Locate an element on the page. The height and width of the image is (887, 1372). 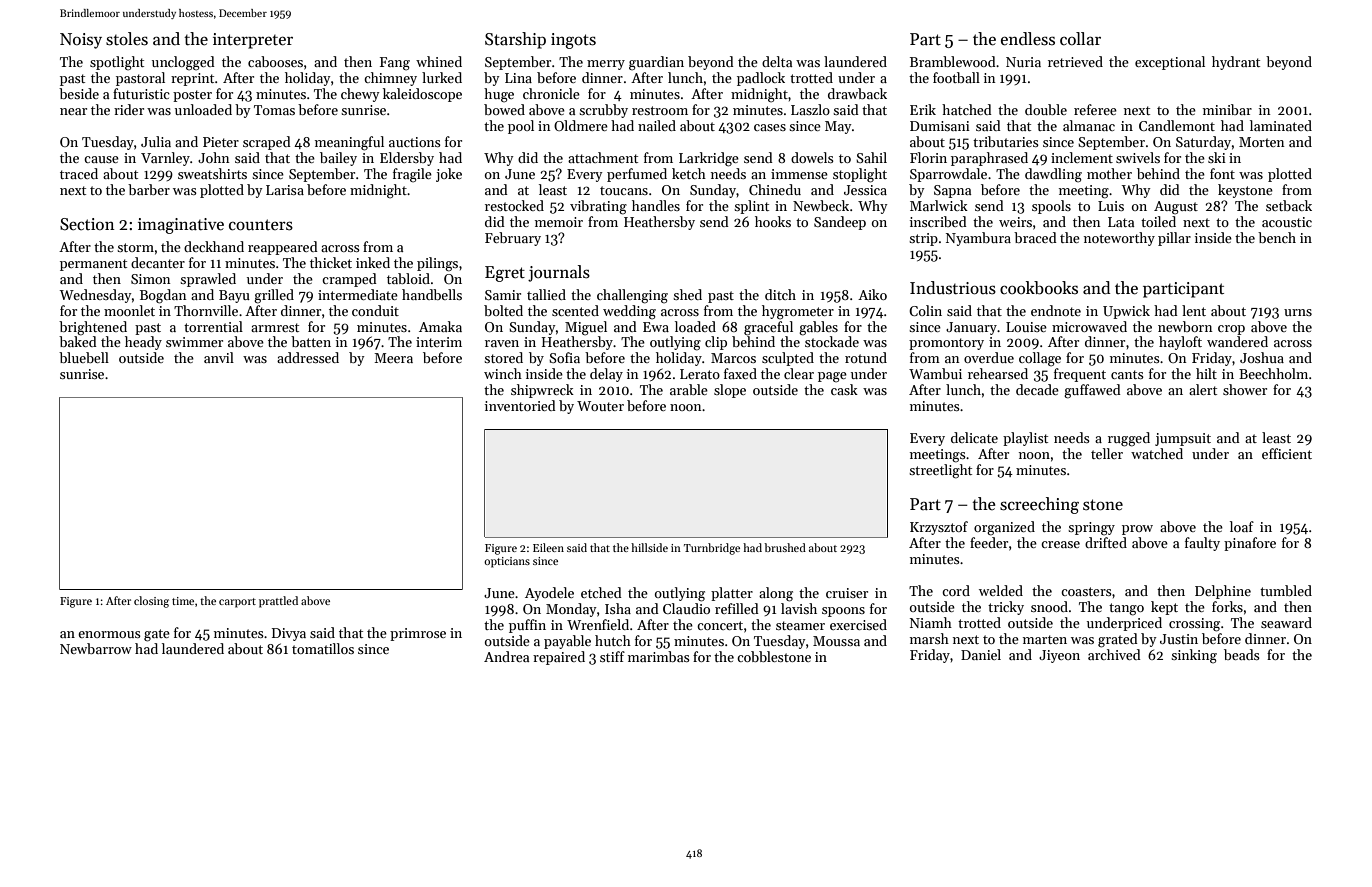
prattled is located at coordinates (278, 602).
